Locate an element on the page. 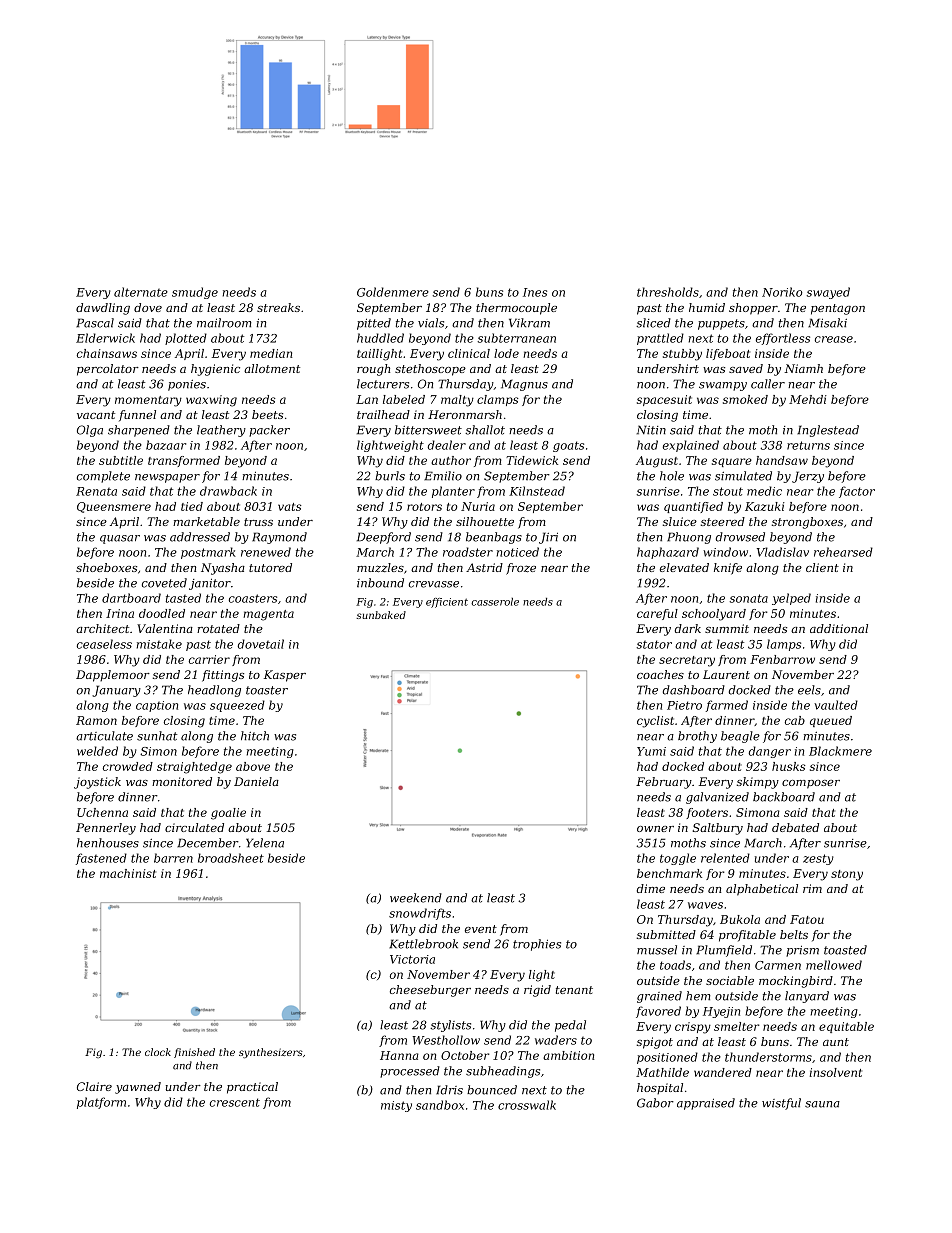 The width and height of the image is (952, 1233). Noriko is located at coordinates (782, 292).
